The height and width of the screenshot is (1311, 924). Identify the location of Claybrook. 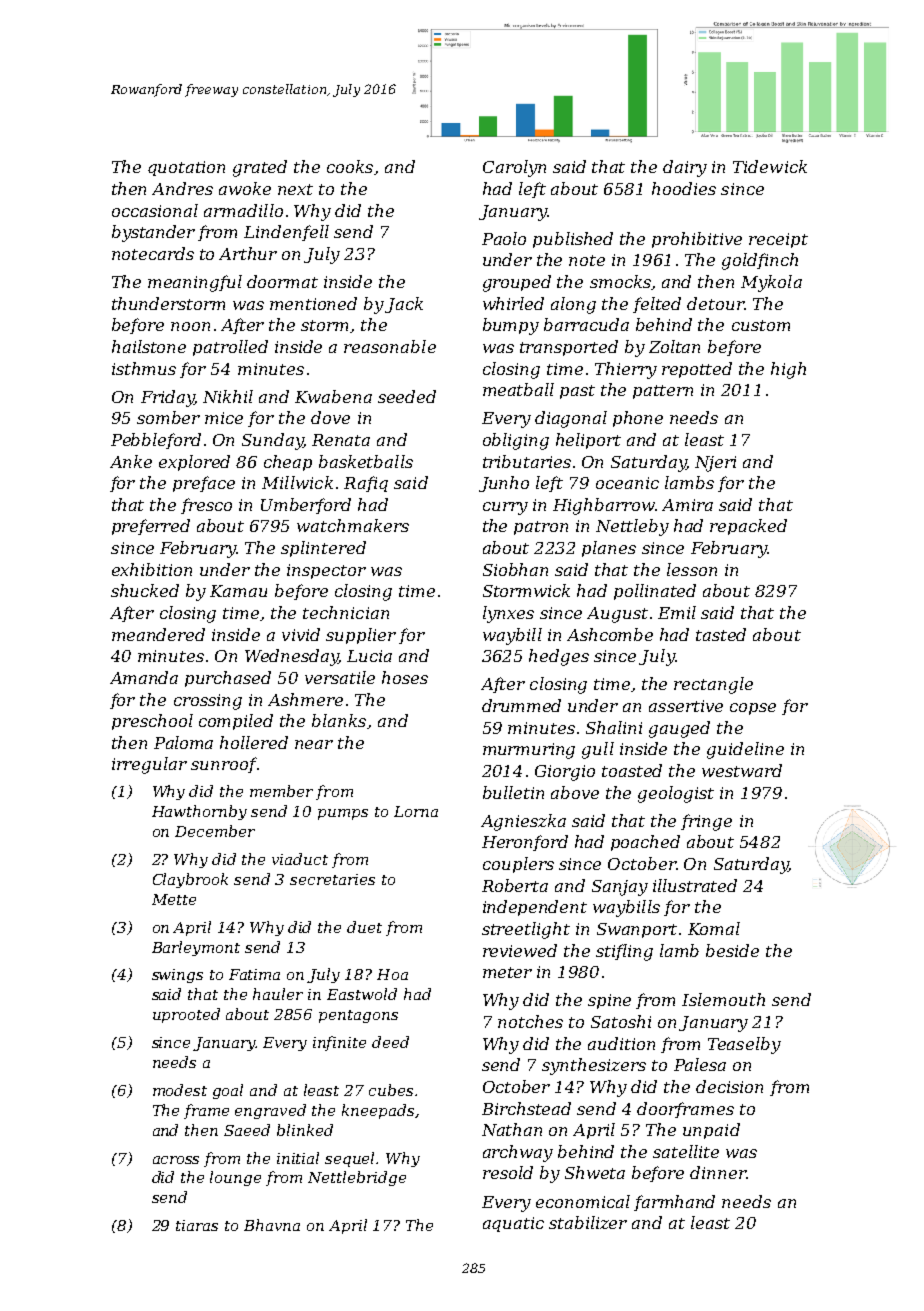
(190, 880).
